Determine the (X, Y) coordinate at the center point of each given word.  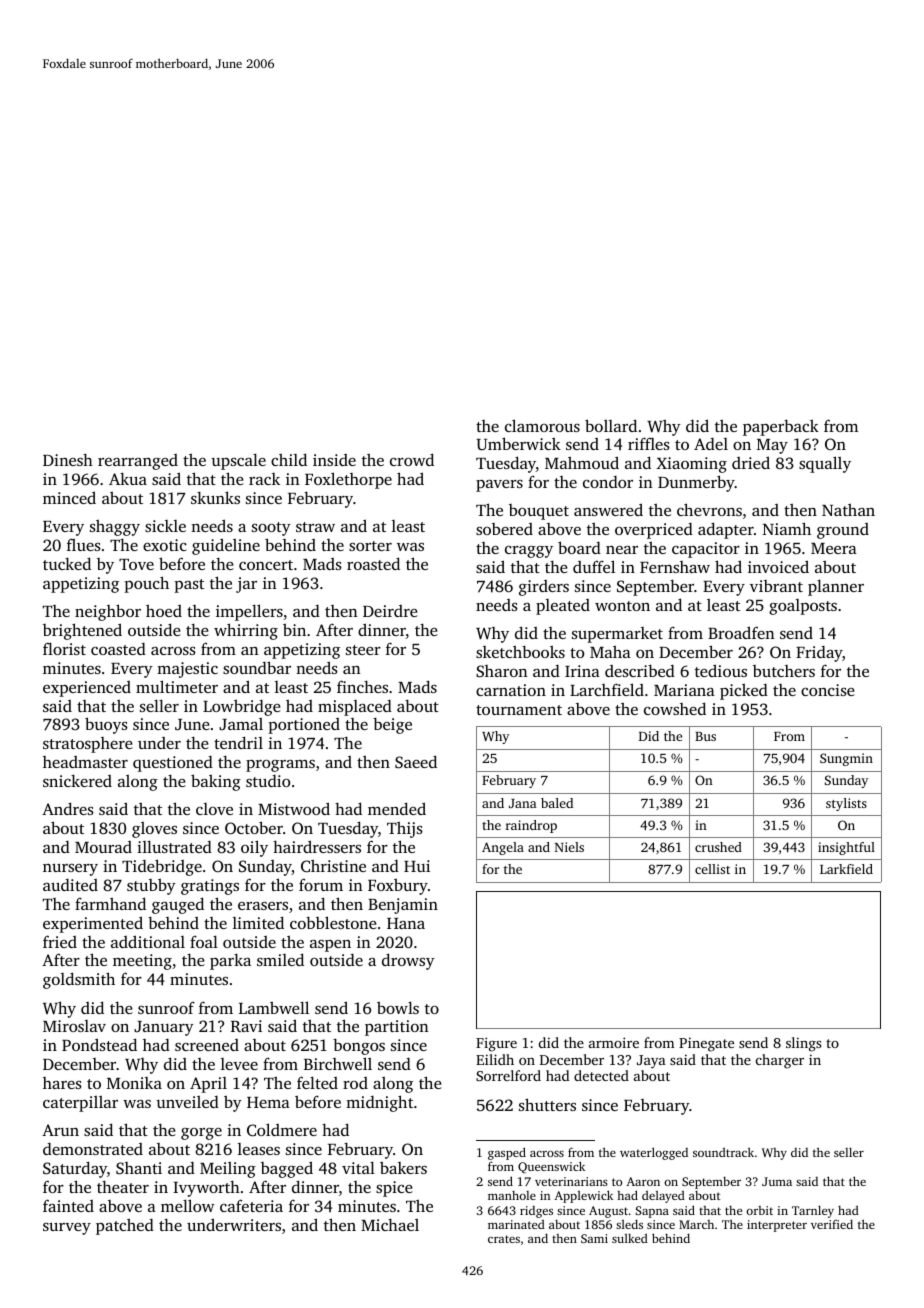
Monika (134, 1083)
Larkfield (846, 869)
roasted (373, 563)
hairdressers (317, 846)
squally (825, 464)
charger (780, 1061)
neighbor (108, 612)
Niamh (787, 528)
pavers (499, 486)
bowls (398, 1007)
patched (125, 1227)
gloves (154, 830)
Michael (390, 1225)
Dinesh (68, 460)
